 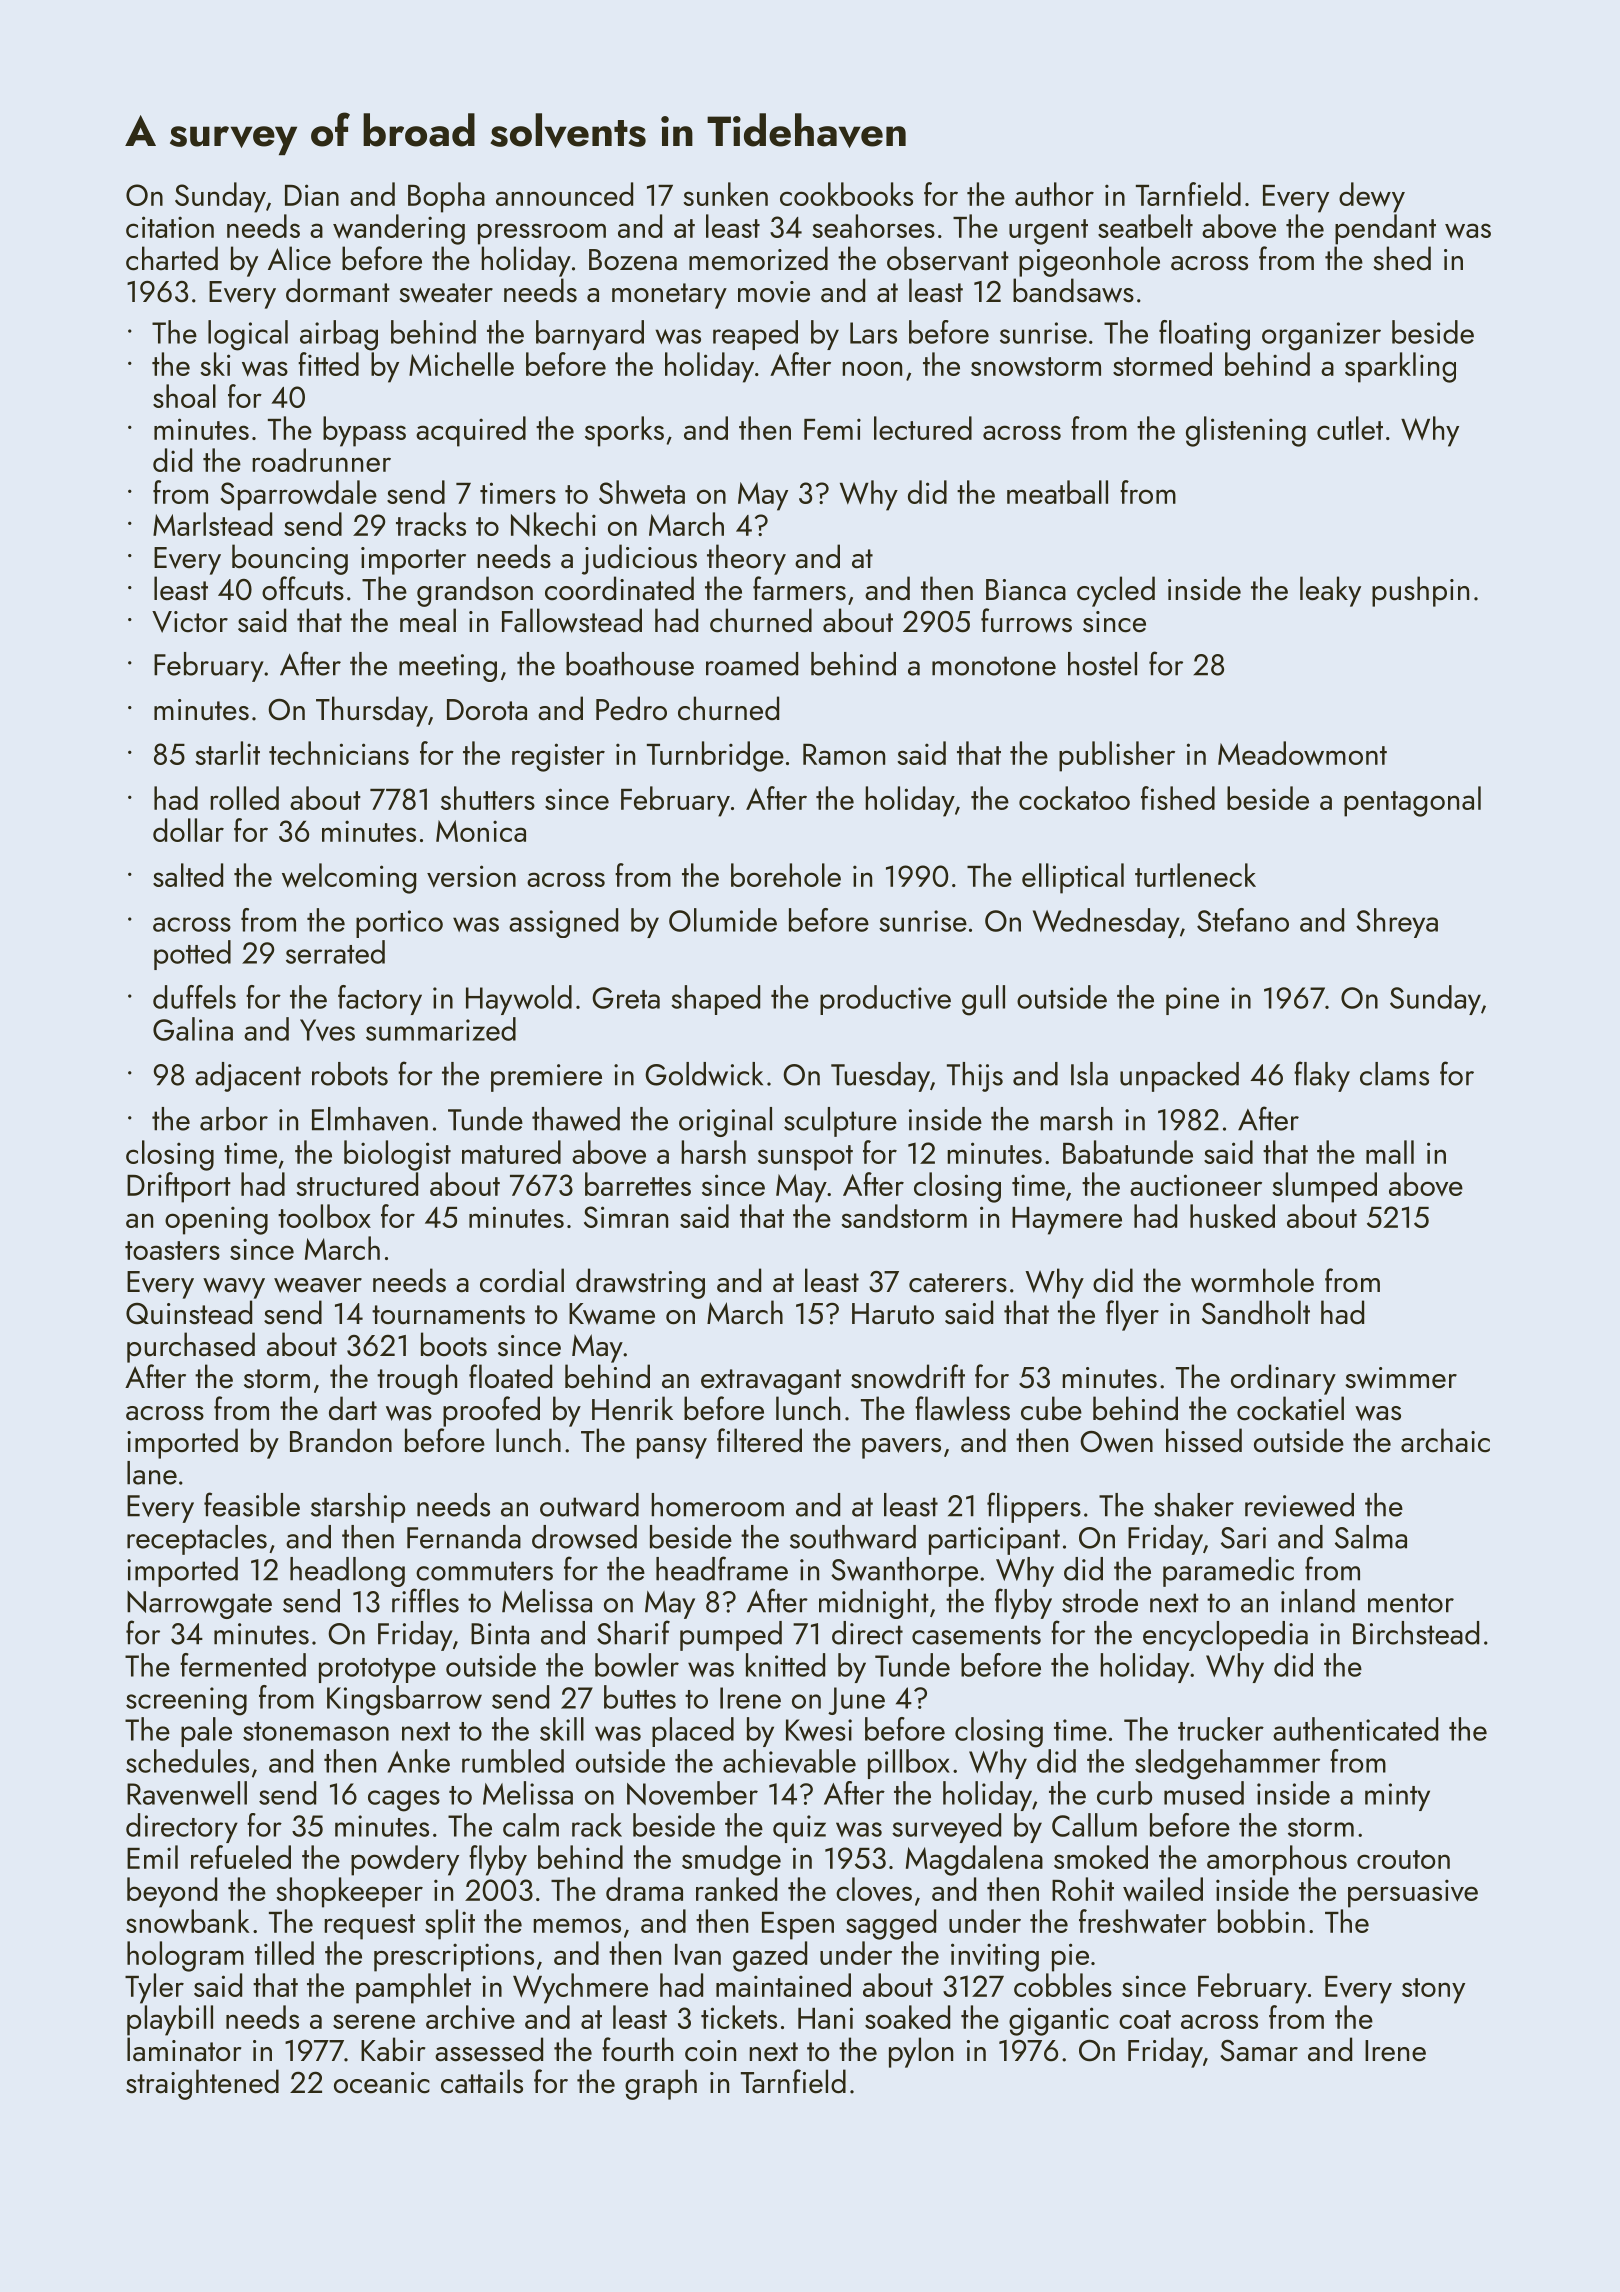 What do you see at coordinates (921, 2052) in the screenshot?
I see `pylon` at bounding box center [921, 2052].
